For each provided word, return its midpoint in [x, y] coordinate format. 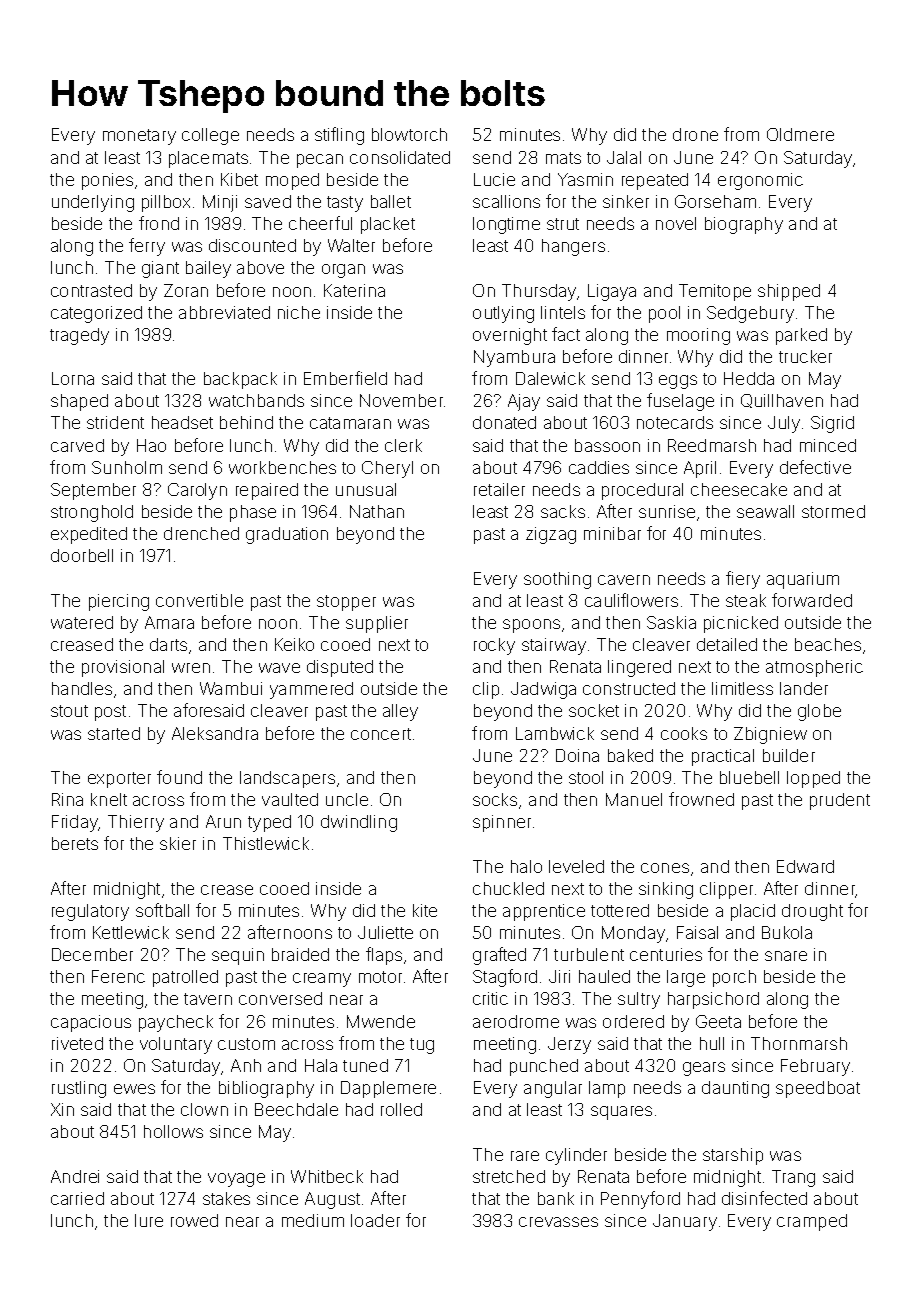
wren [191, 668]
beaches [828, 644]
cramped [812, 1222]
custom [246, 1044]
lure [149, 1220]
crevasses [558, 1222]
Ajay [524, 402]
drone [695, 134]
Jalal [624, 157]
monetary [139, 137]
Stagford [505, 978]
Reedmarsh [712, 445]
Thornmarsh [799, 1043]
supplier [377, 624]
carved [77, 445]
